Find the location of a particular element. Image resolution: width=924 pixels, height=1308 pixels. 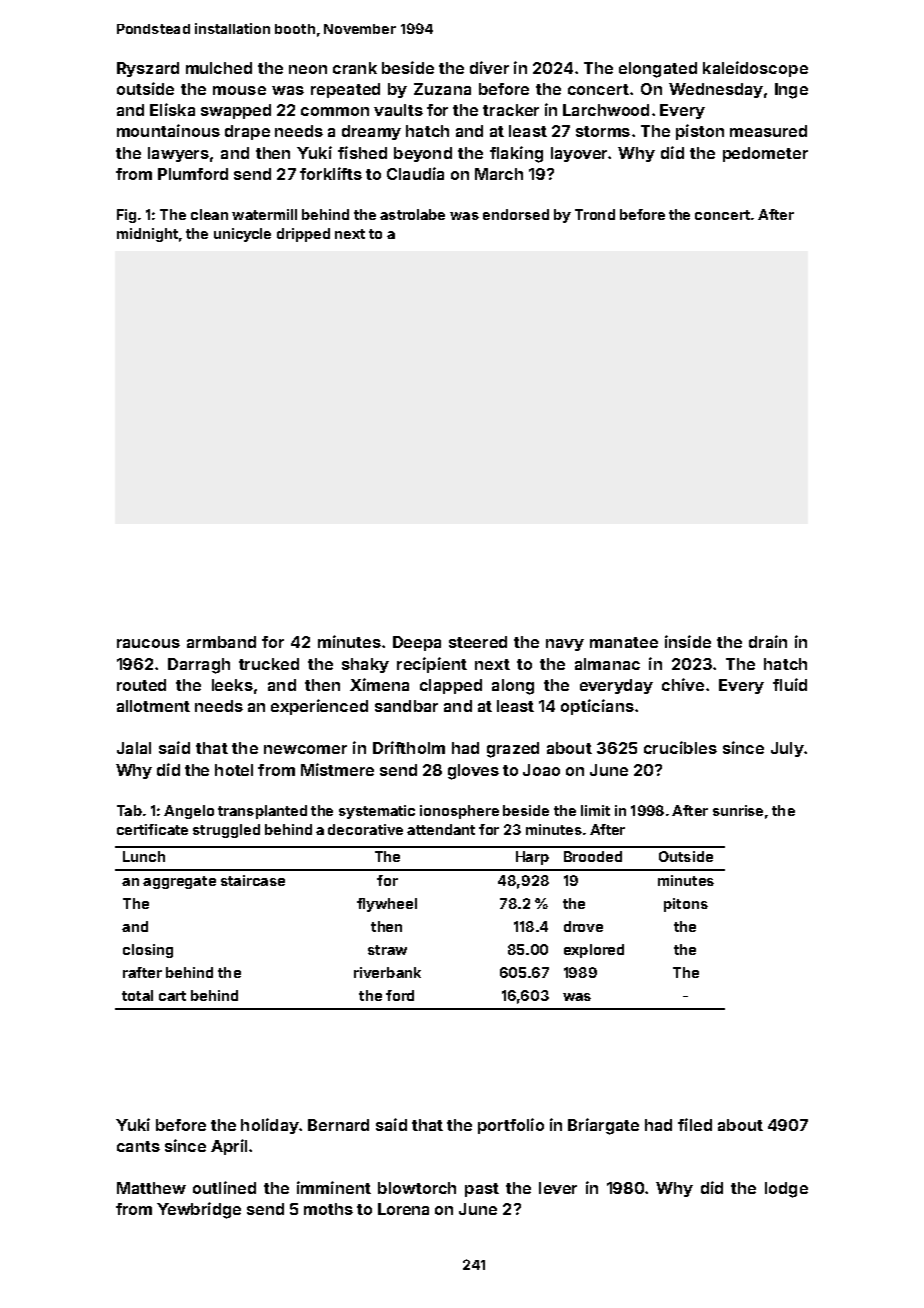

shaky is located at coordinates (365, 665).
